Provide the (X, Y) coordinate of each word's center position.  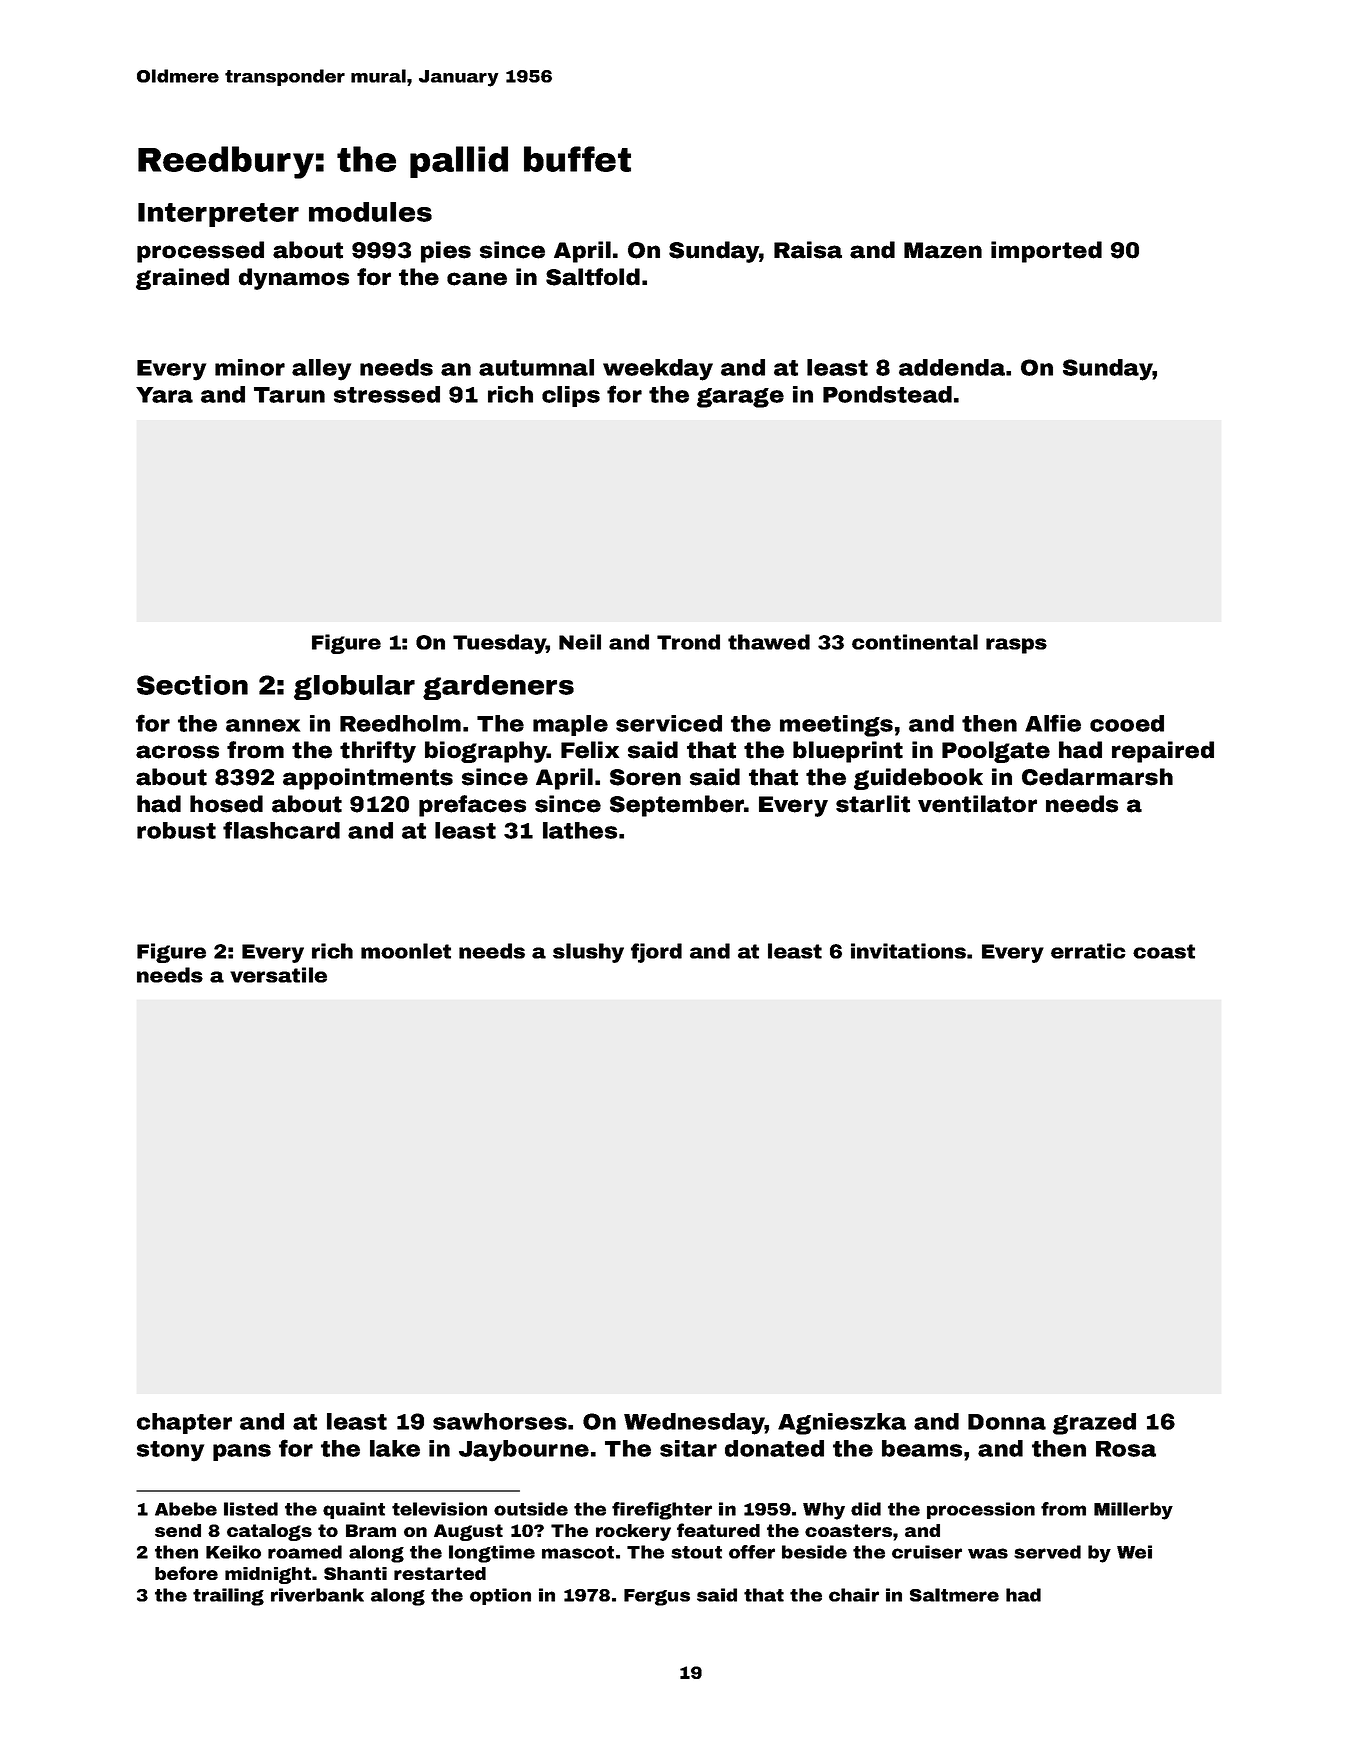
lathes (580, 830)
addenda (952, 367)
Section (192, 685)
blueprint (848, 752)
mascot (578, 1552)
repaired (1163, 752)
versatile (278, 975)
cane (477, 279)
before (186, 1573)
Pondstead (887, 394)
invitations (908, 951)
